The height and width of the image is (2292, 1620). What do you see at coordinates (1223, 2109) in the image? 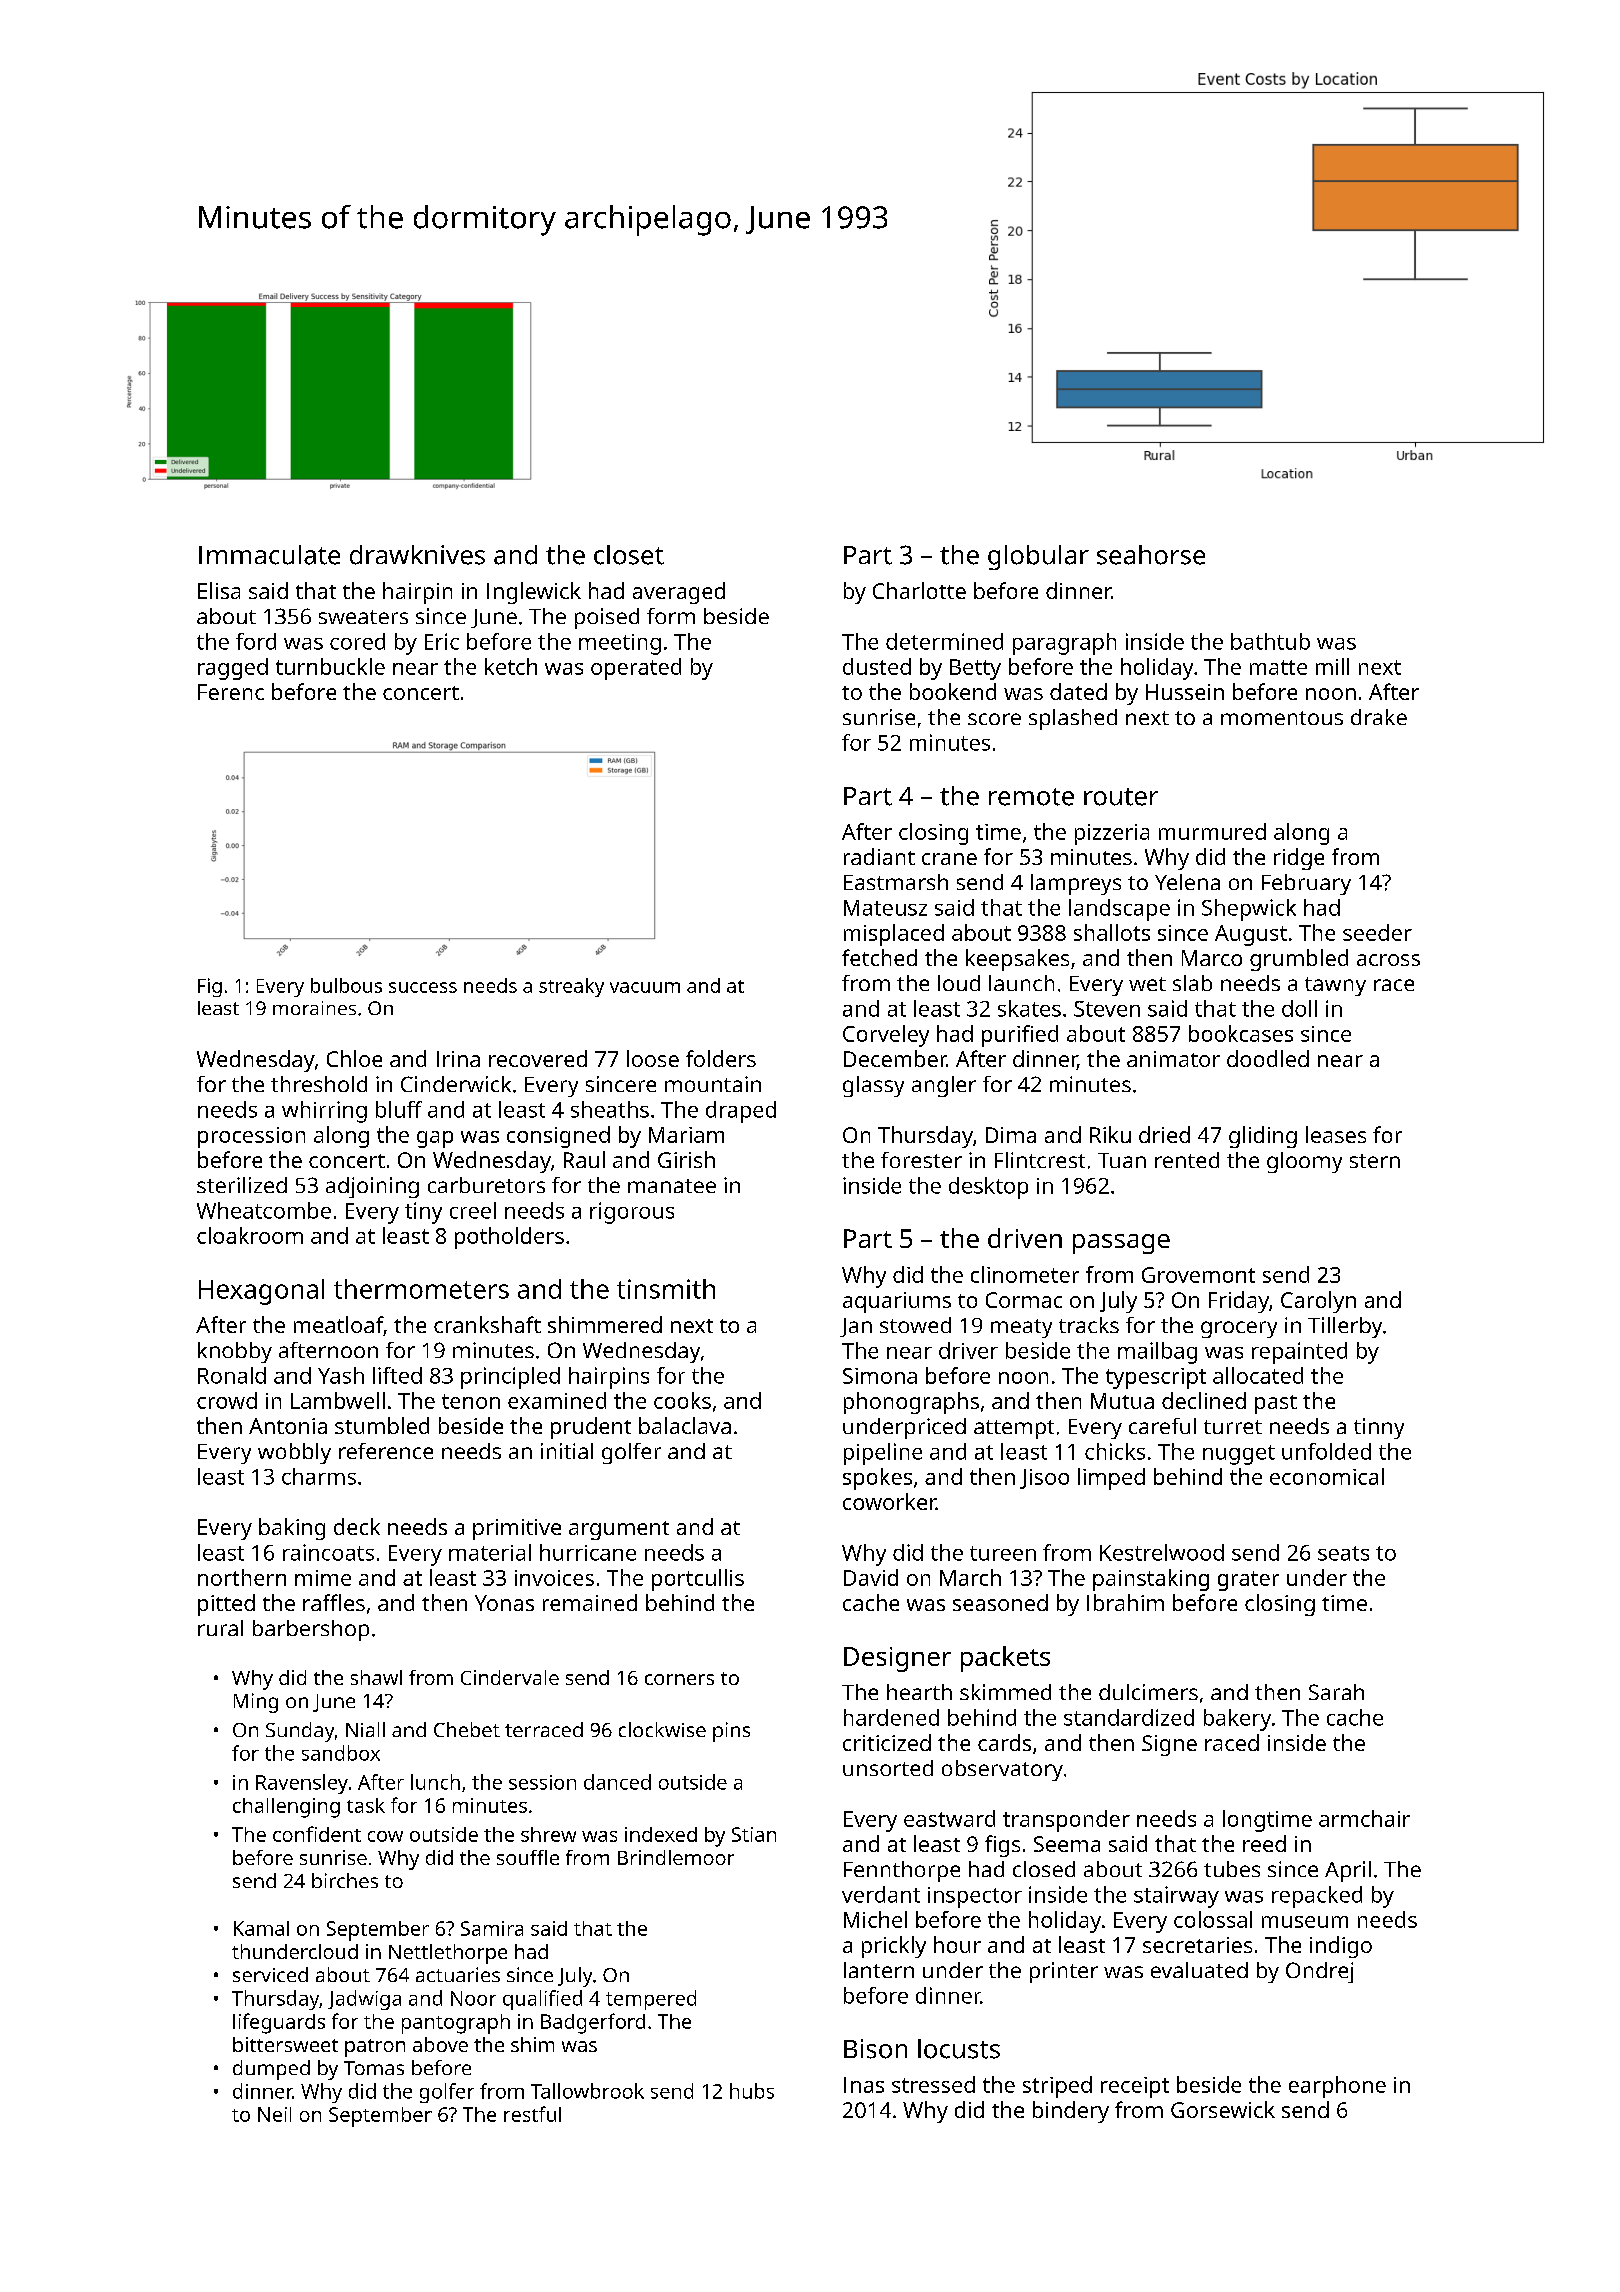
I see `Gorsewick` at bounding box center [1223, 2109].
